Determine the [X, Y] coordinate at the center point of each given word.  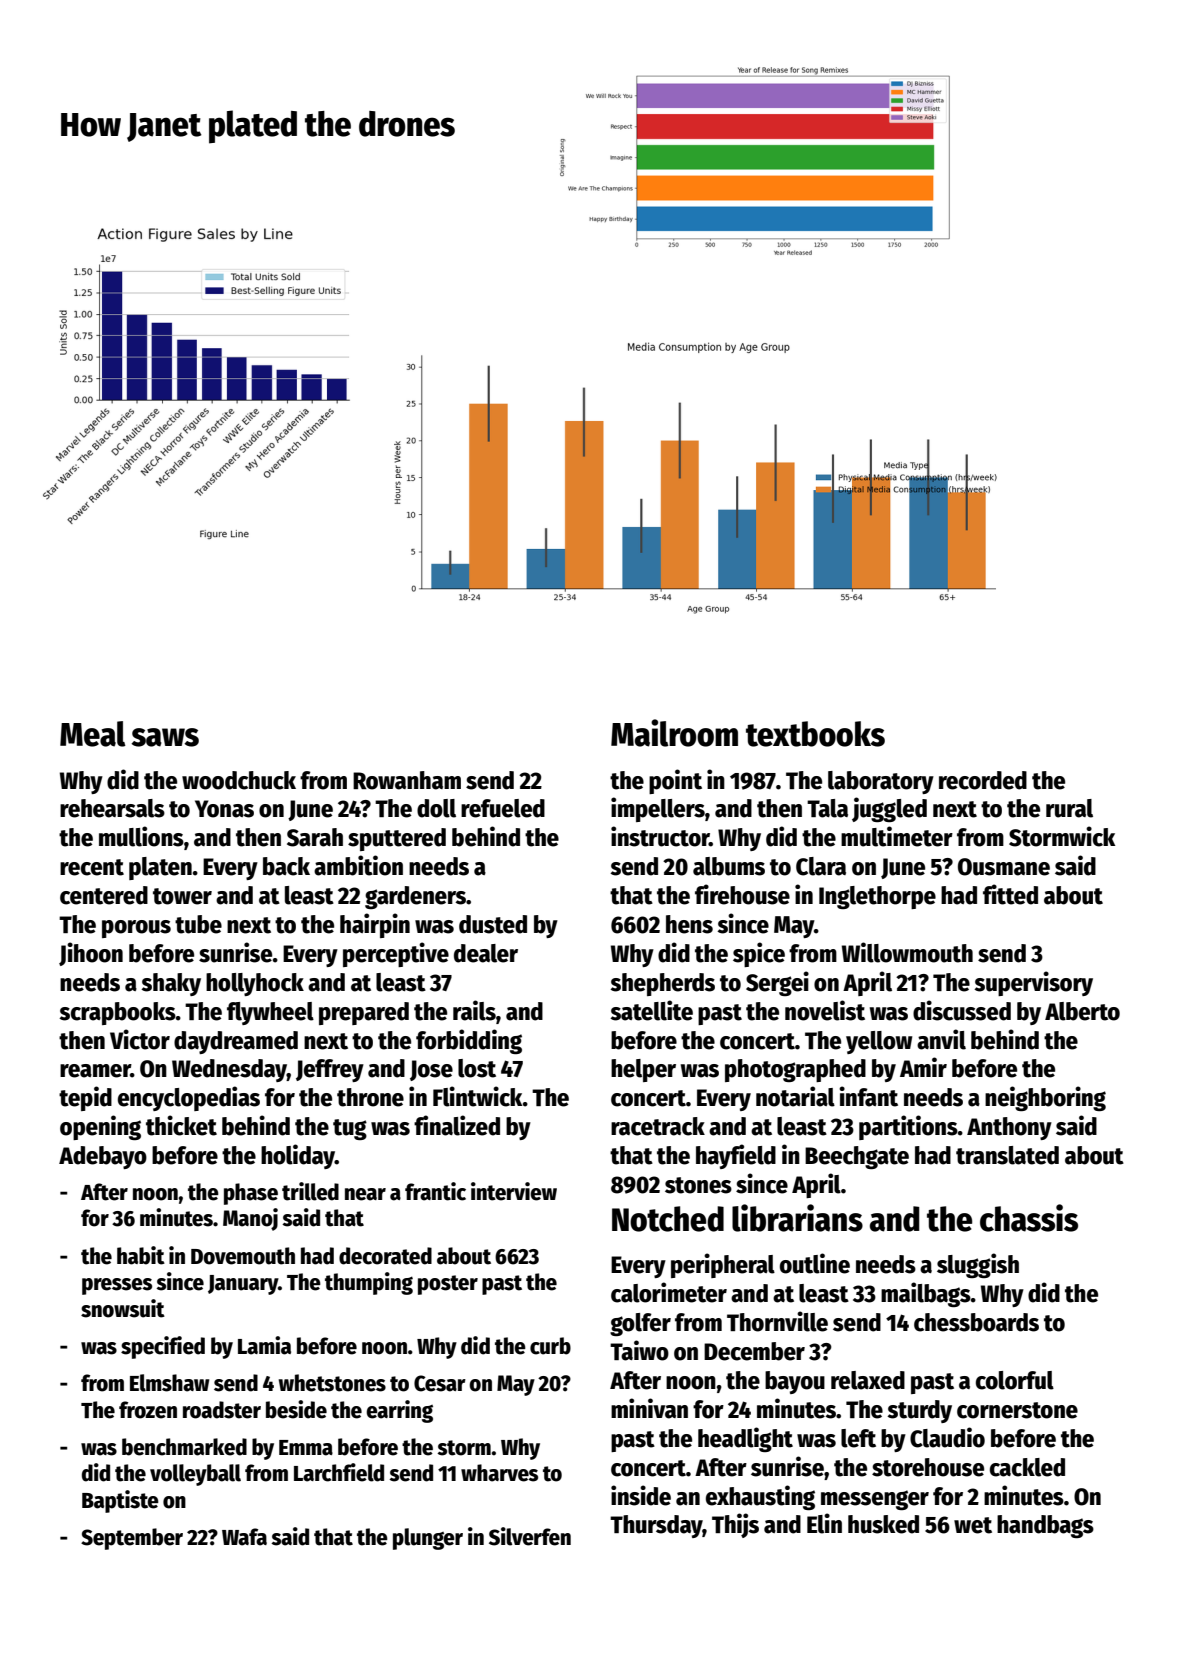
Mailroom [674, 733]
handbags [1045, 1526]
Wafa [244, 1537]
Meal [93, 734]
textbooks [815, 734]
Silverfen [530, 1536]
